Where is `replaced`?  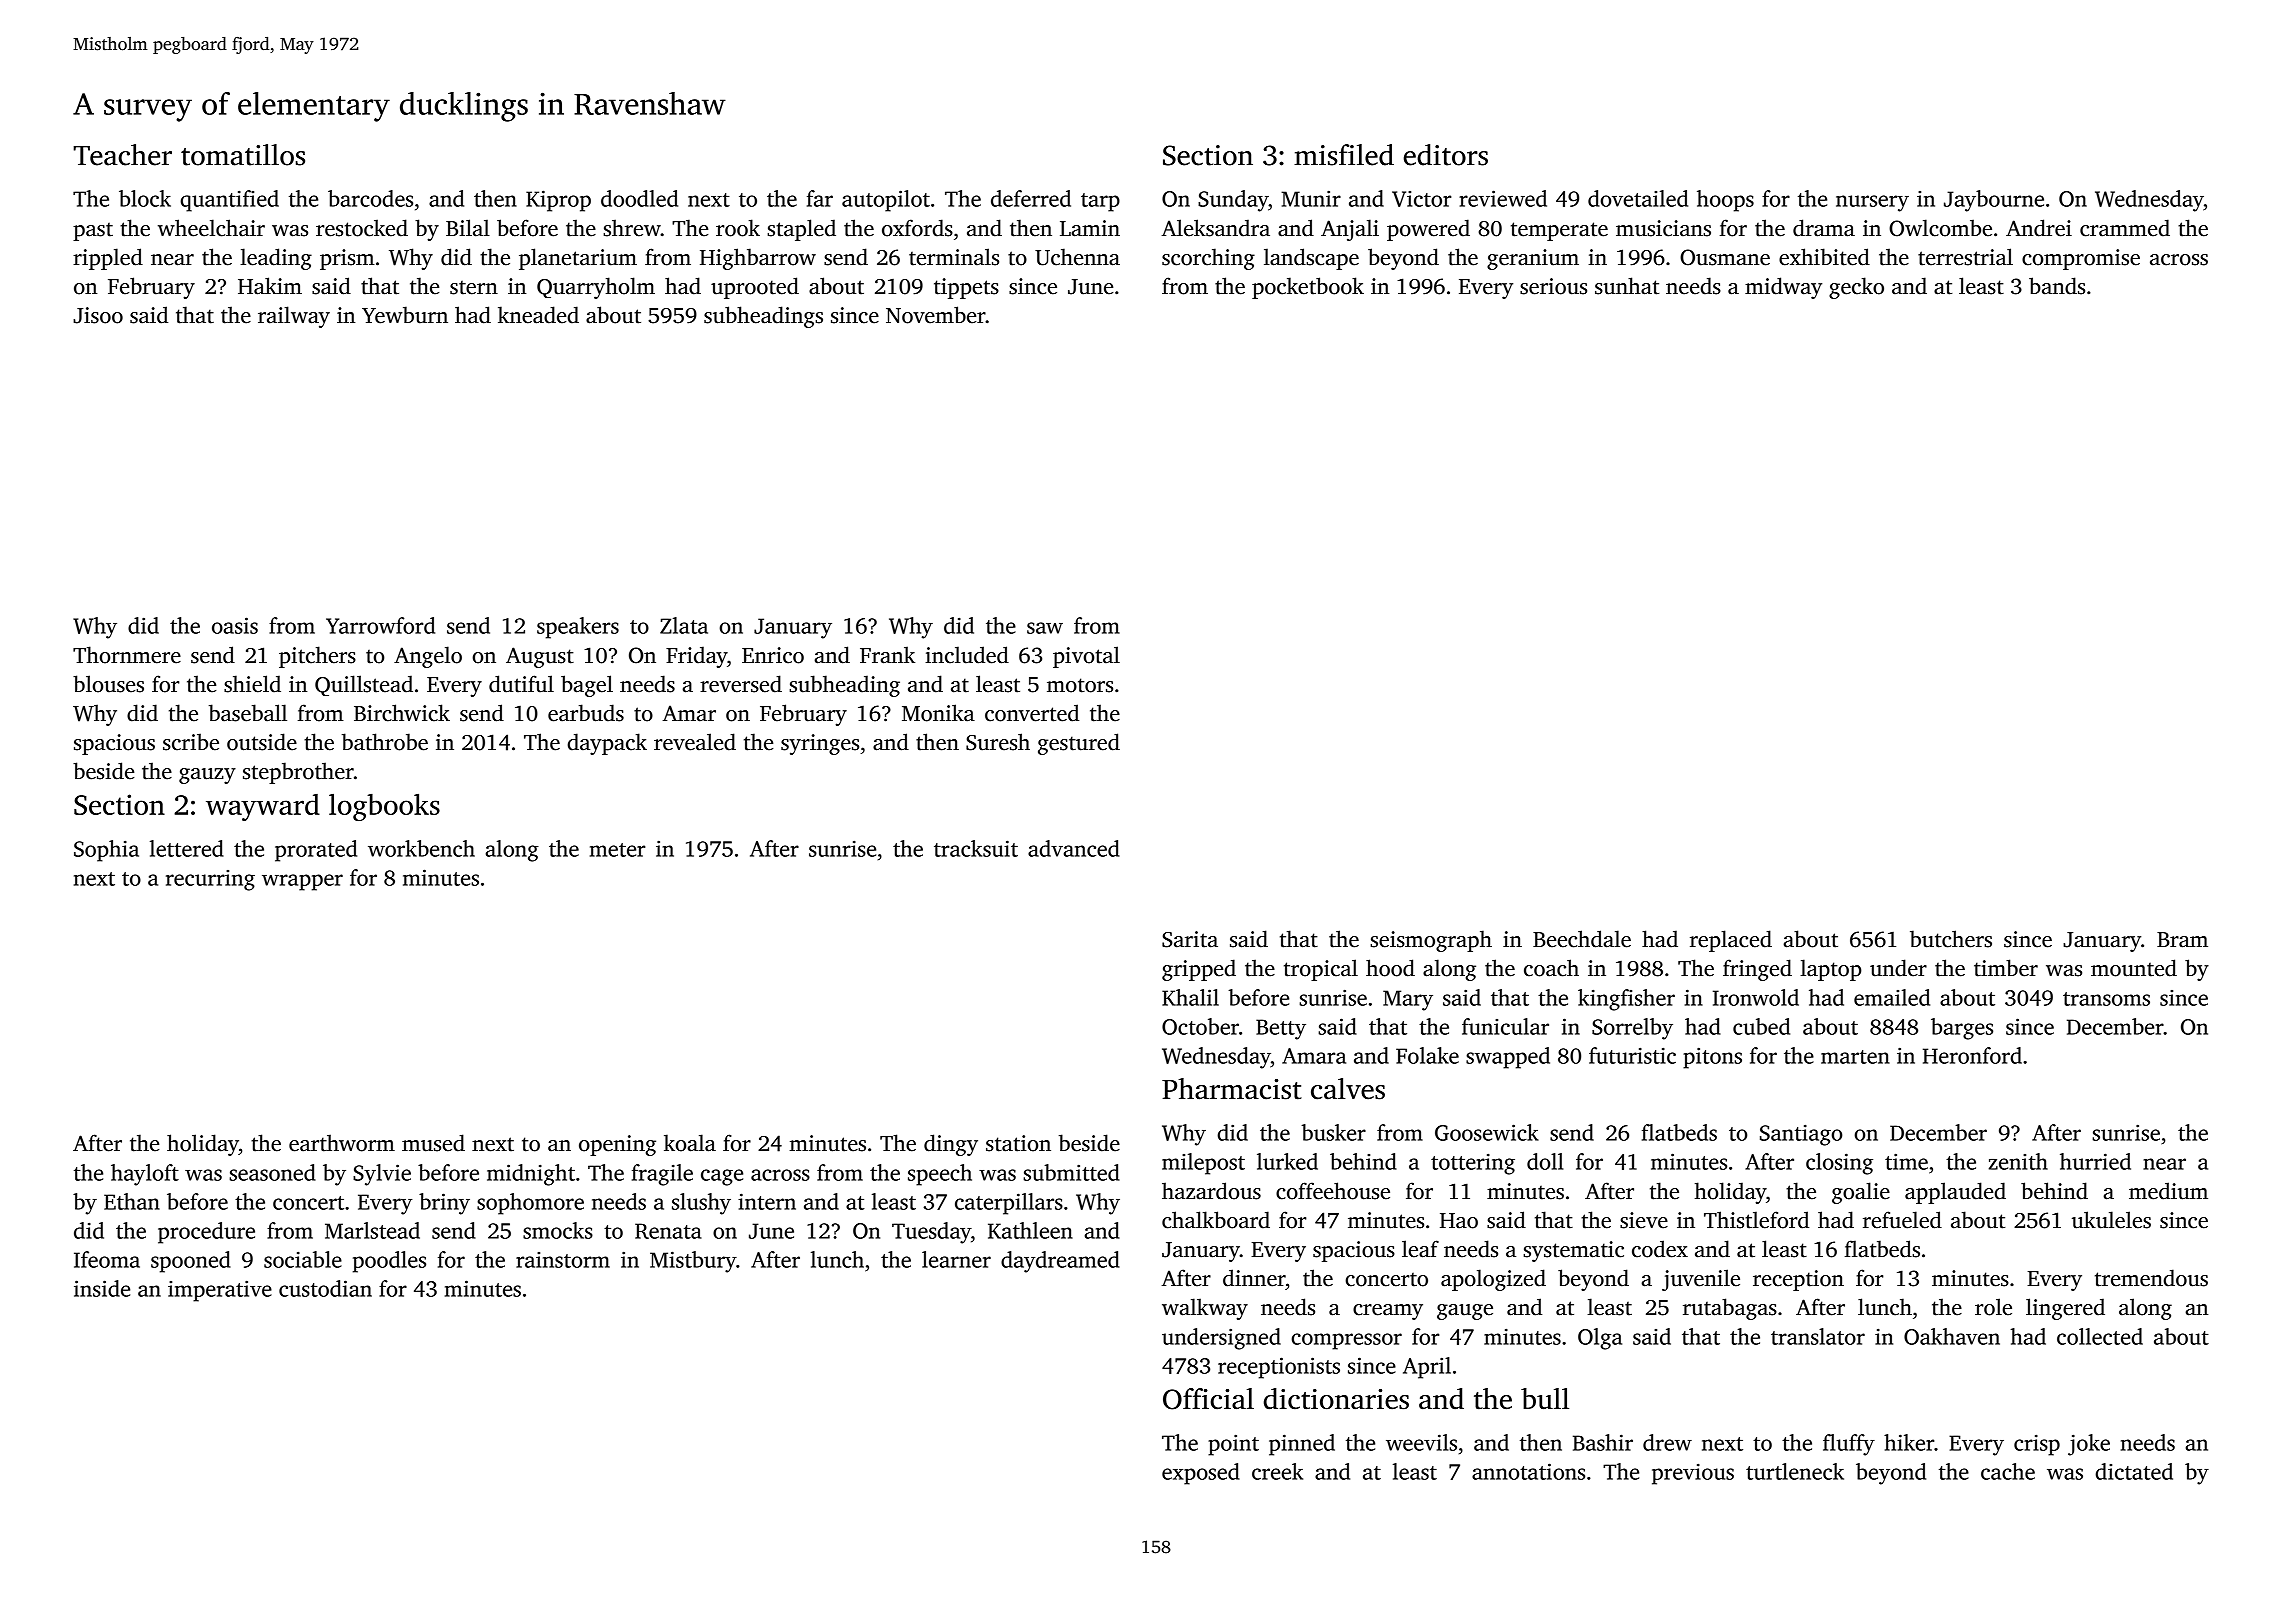 replaced is located at coordinates (1731, 941).
